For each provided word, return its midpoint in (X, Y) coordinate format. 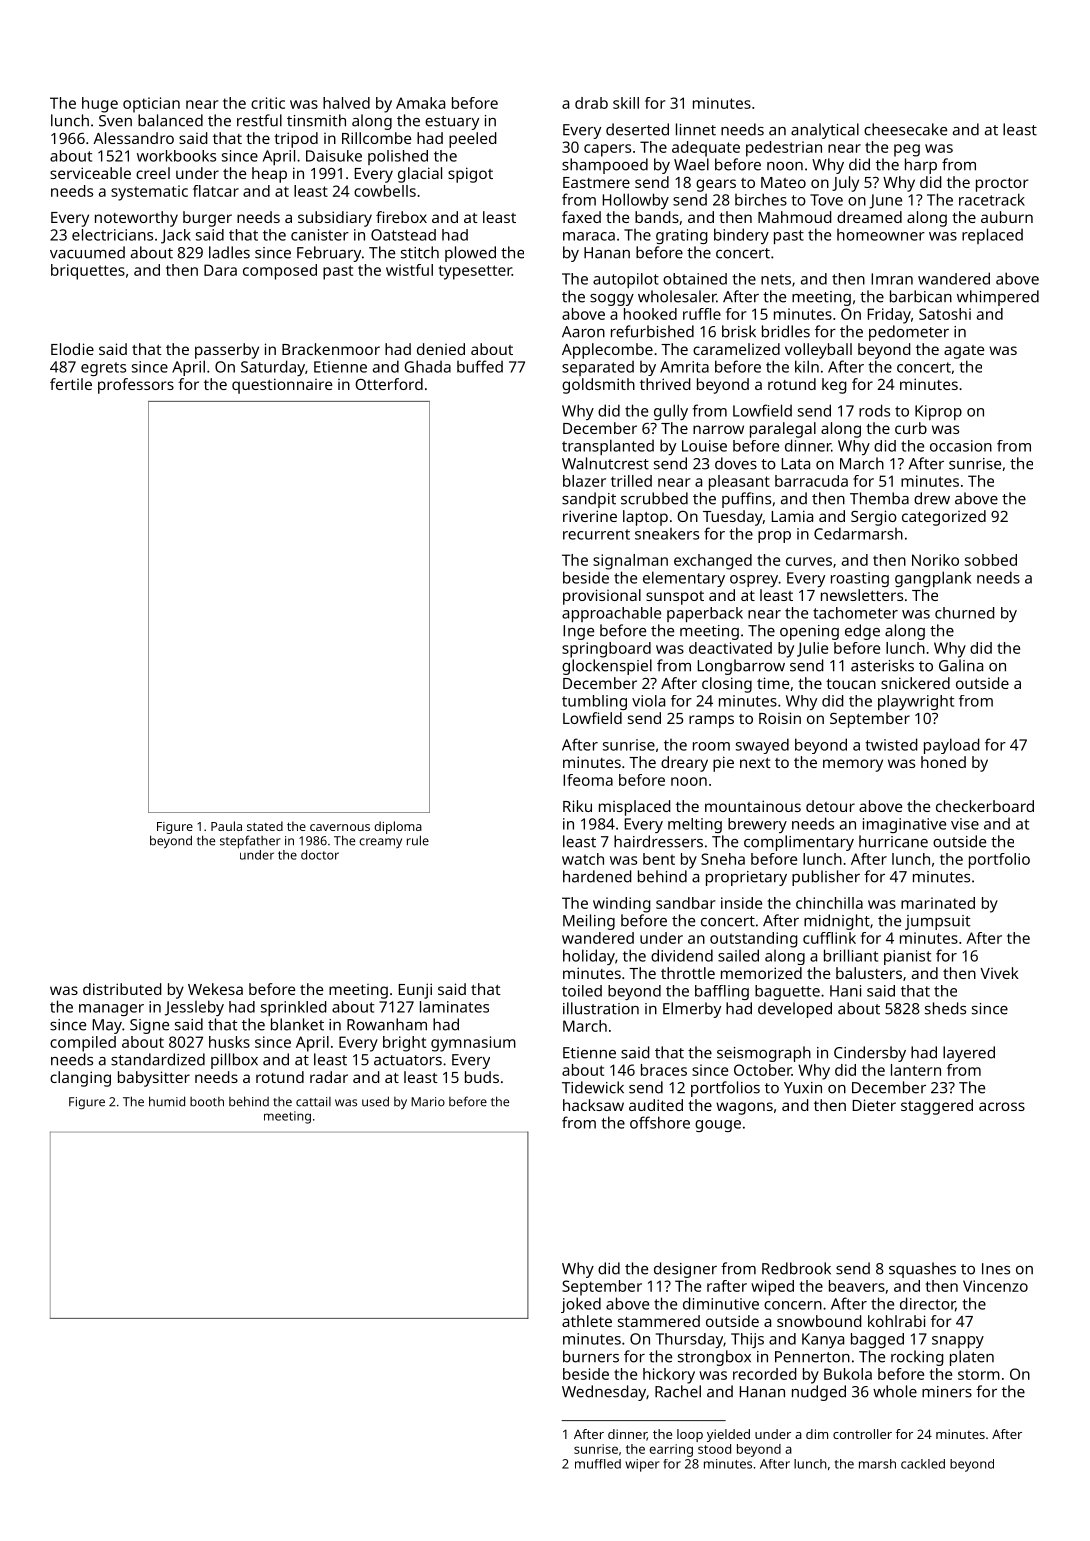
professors (136, 386)
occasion (961, 446)
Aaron (583, 332)
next (755, 763)
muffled (598, 1464)
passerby (227, 351)
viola (648, 701)
